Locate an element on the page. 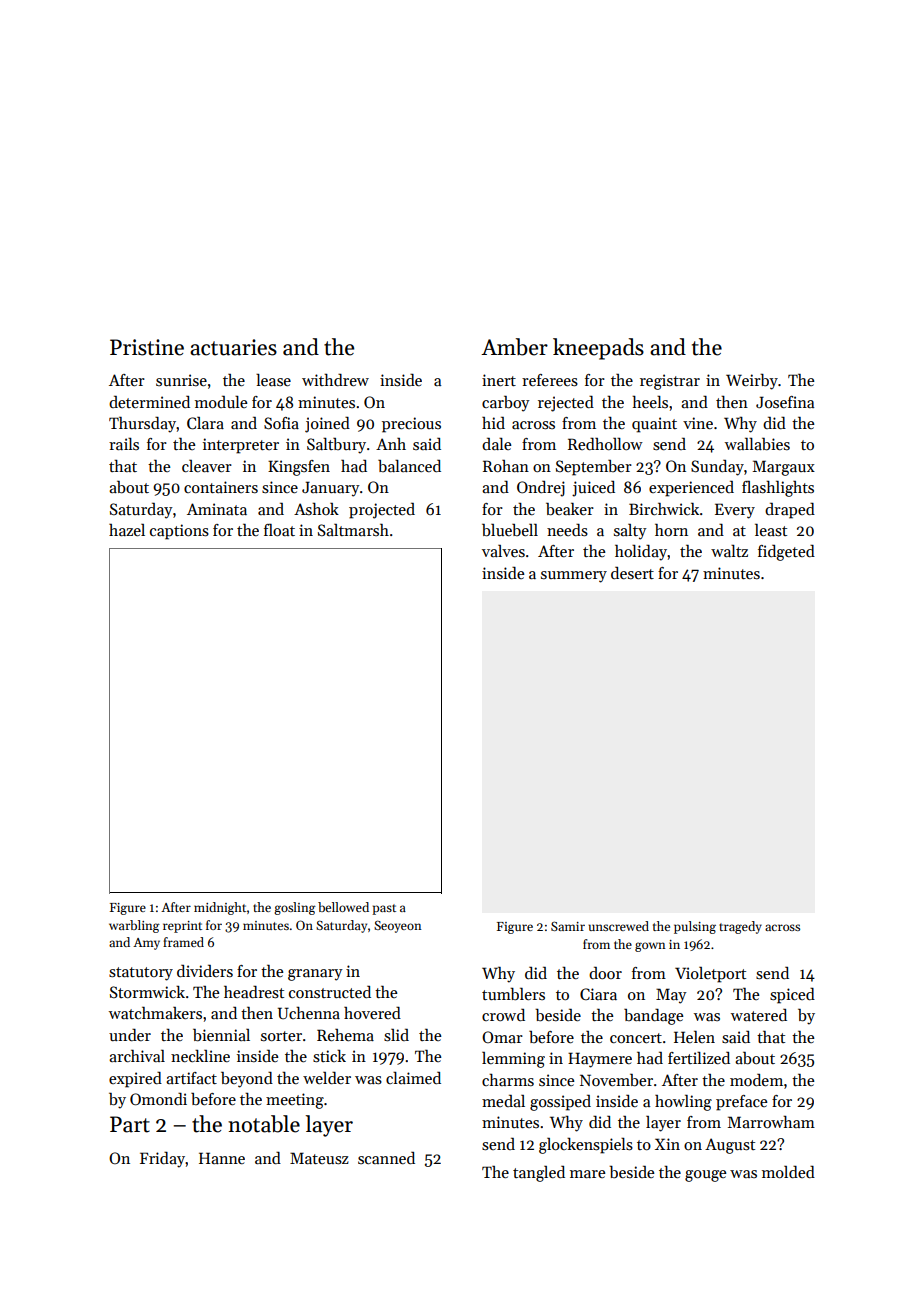  Amber is located at coordinates (514, 347).
